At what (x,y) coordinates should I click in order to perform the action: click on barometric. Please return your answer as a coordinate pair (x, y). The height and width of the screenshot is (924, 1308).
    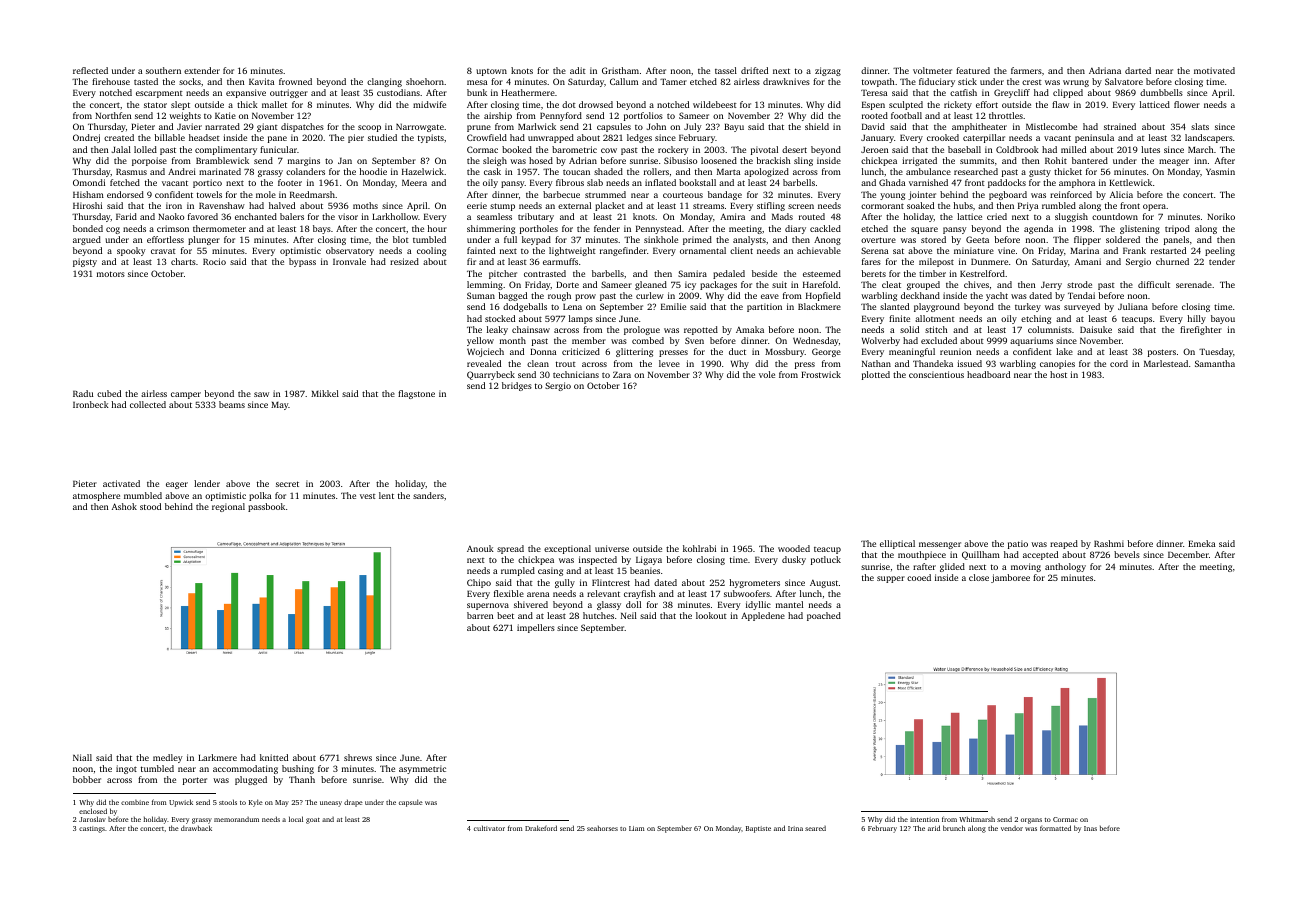
    Looking at the image, I should click on (574, 149).
